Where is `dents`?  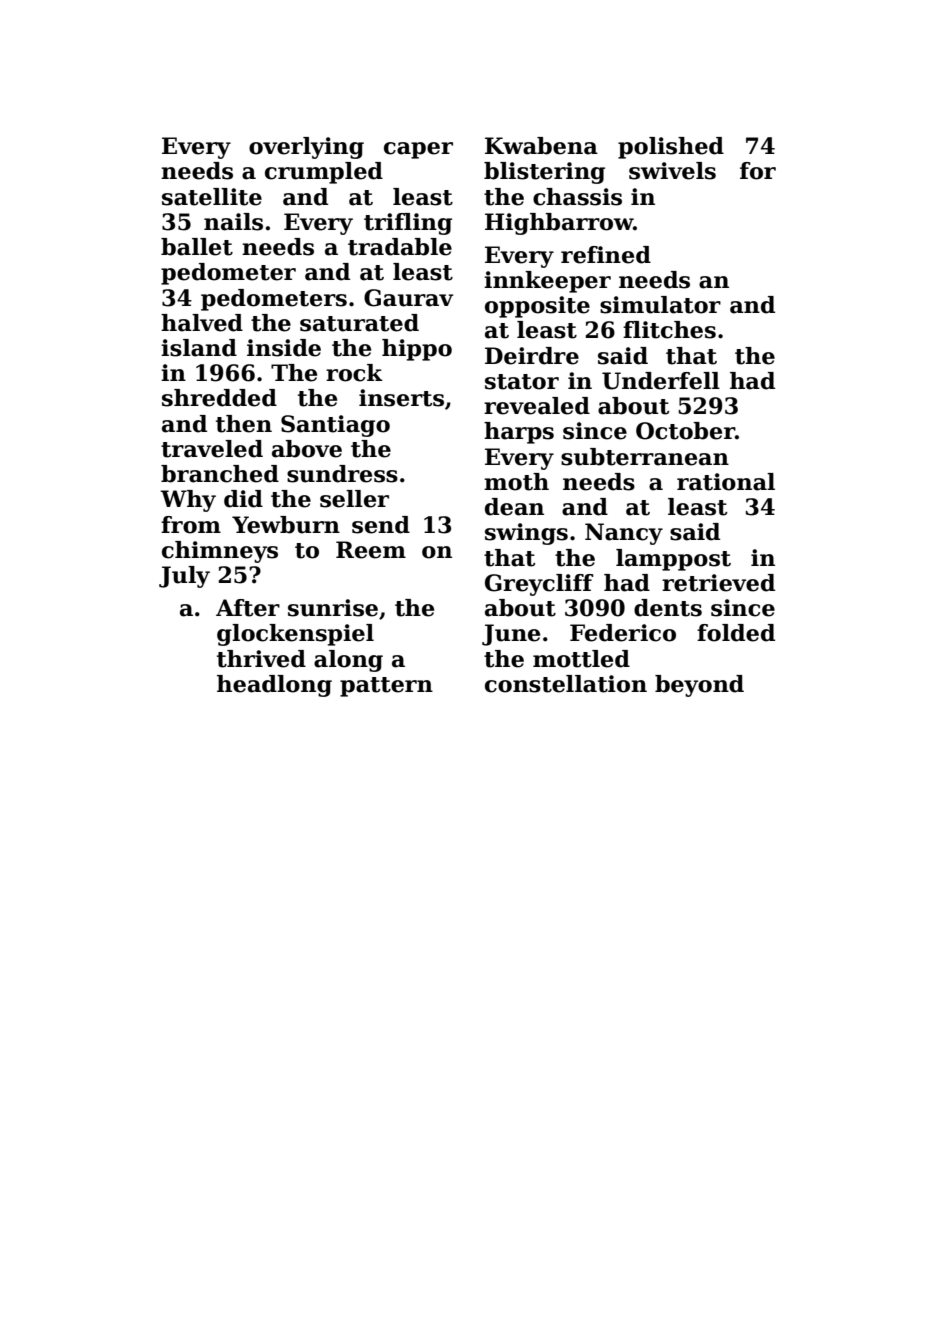 dents is located at coordinates (668, 608).
